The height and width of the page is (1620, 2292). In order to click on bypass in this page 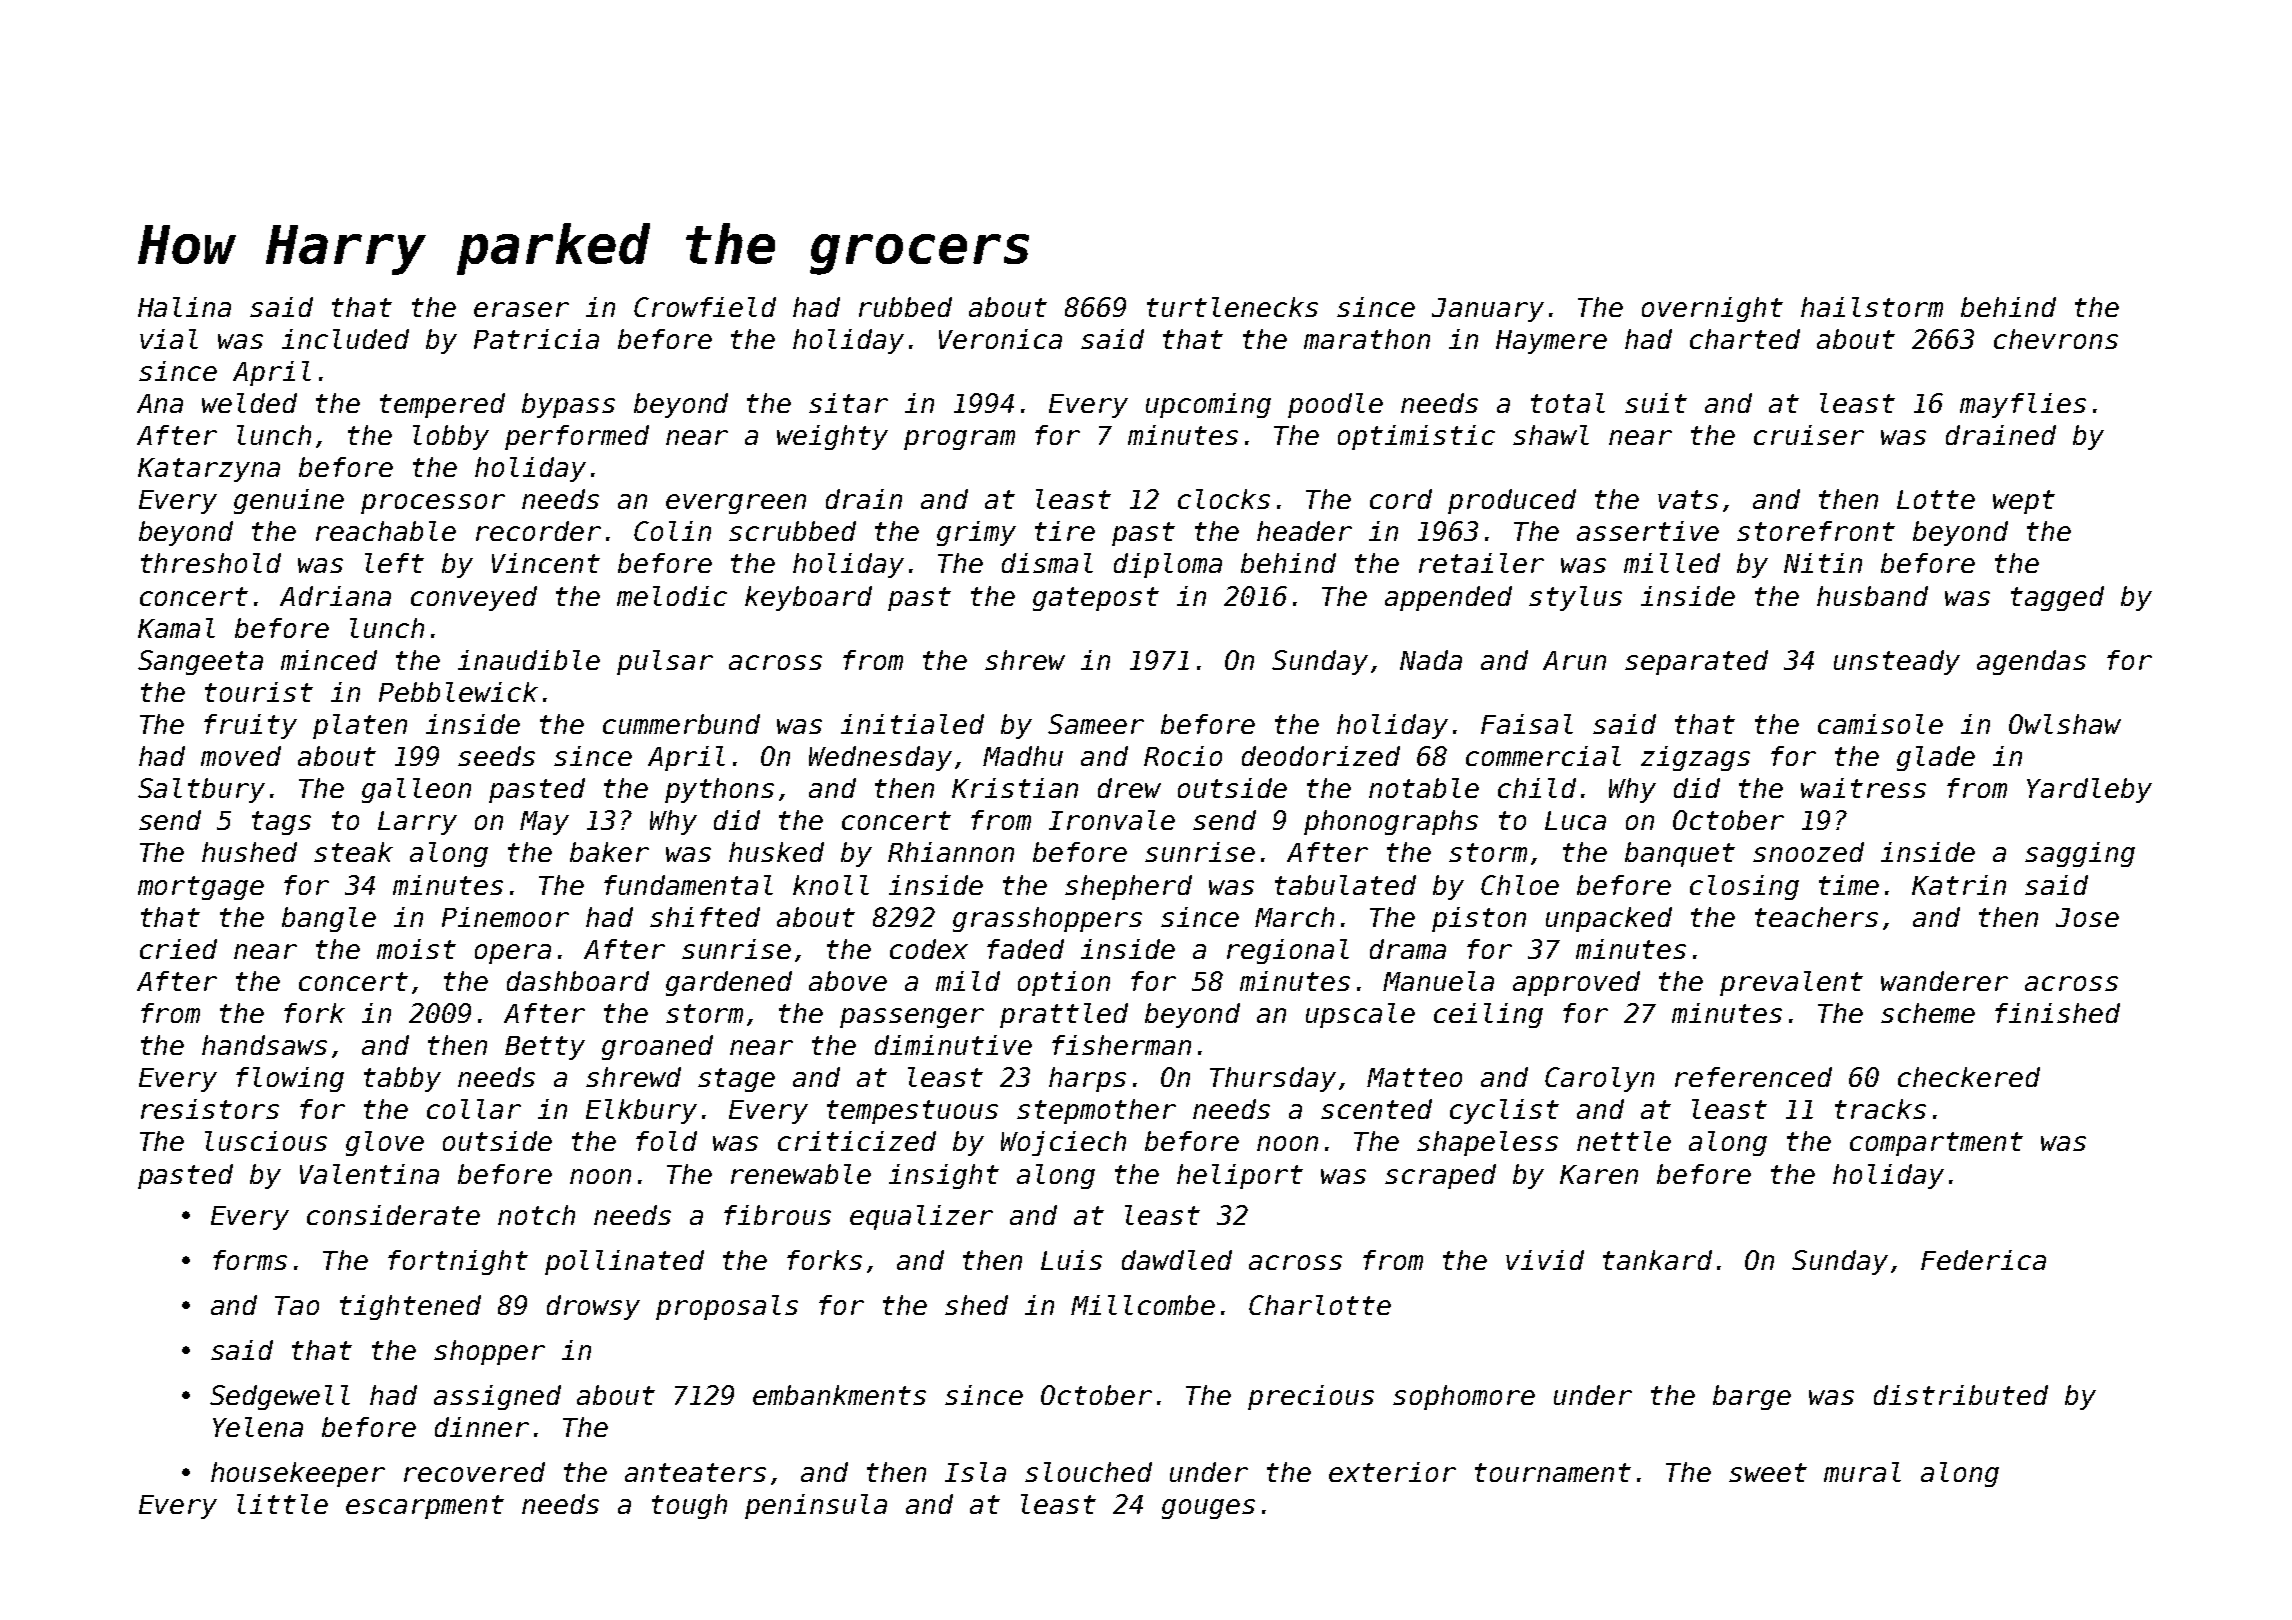, I will do `click(568, 405)`.
